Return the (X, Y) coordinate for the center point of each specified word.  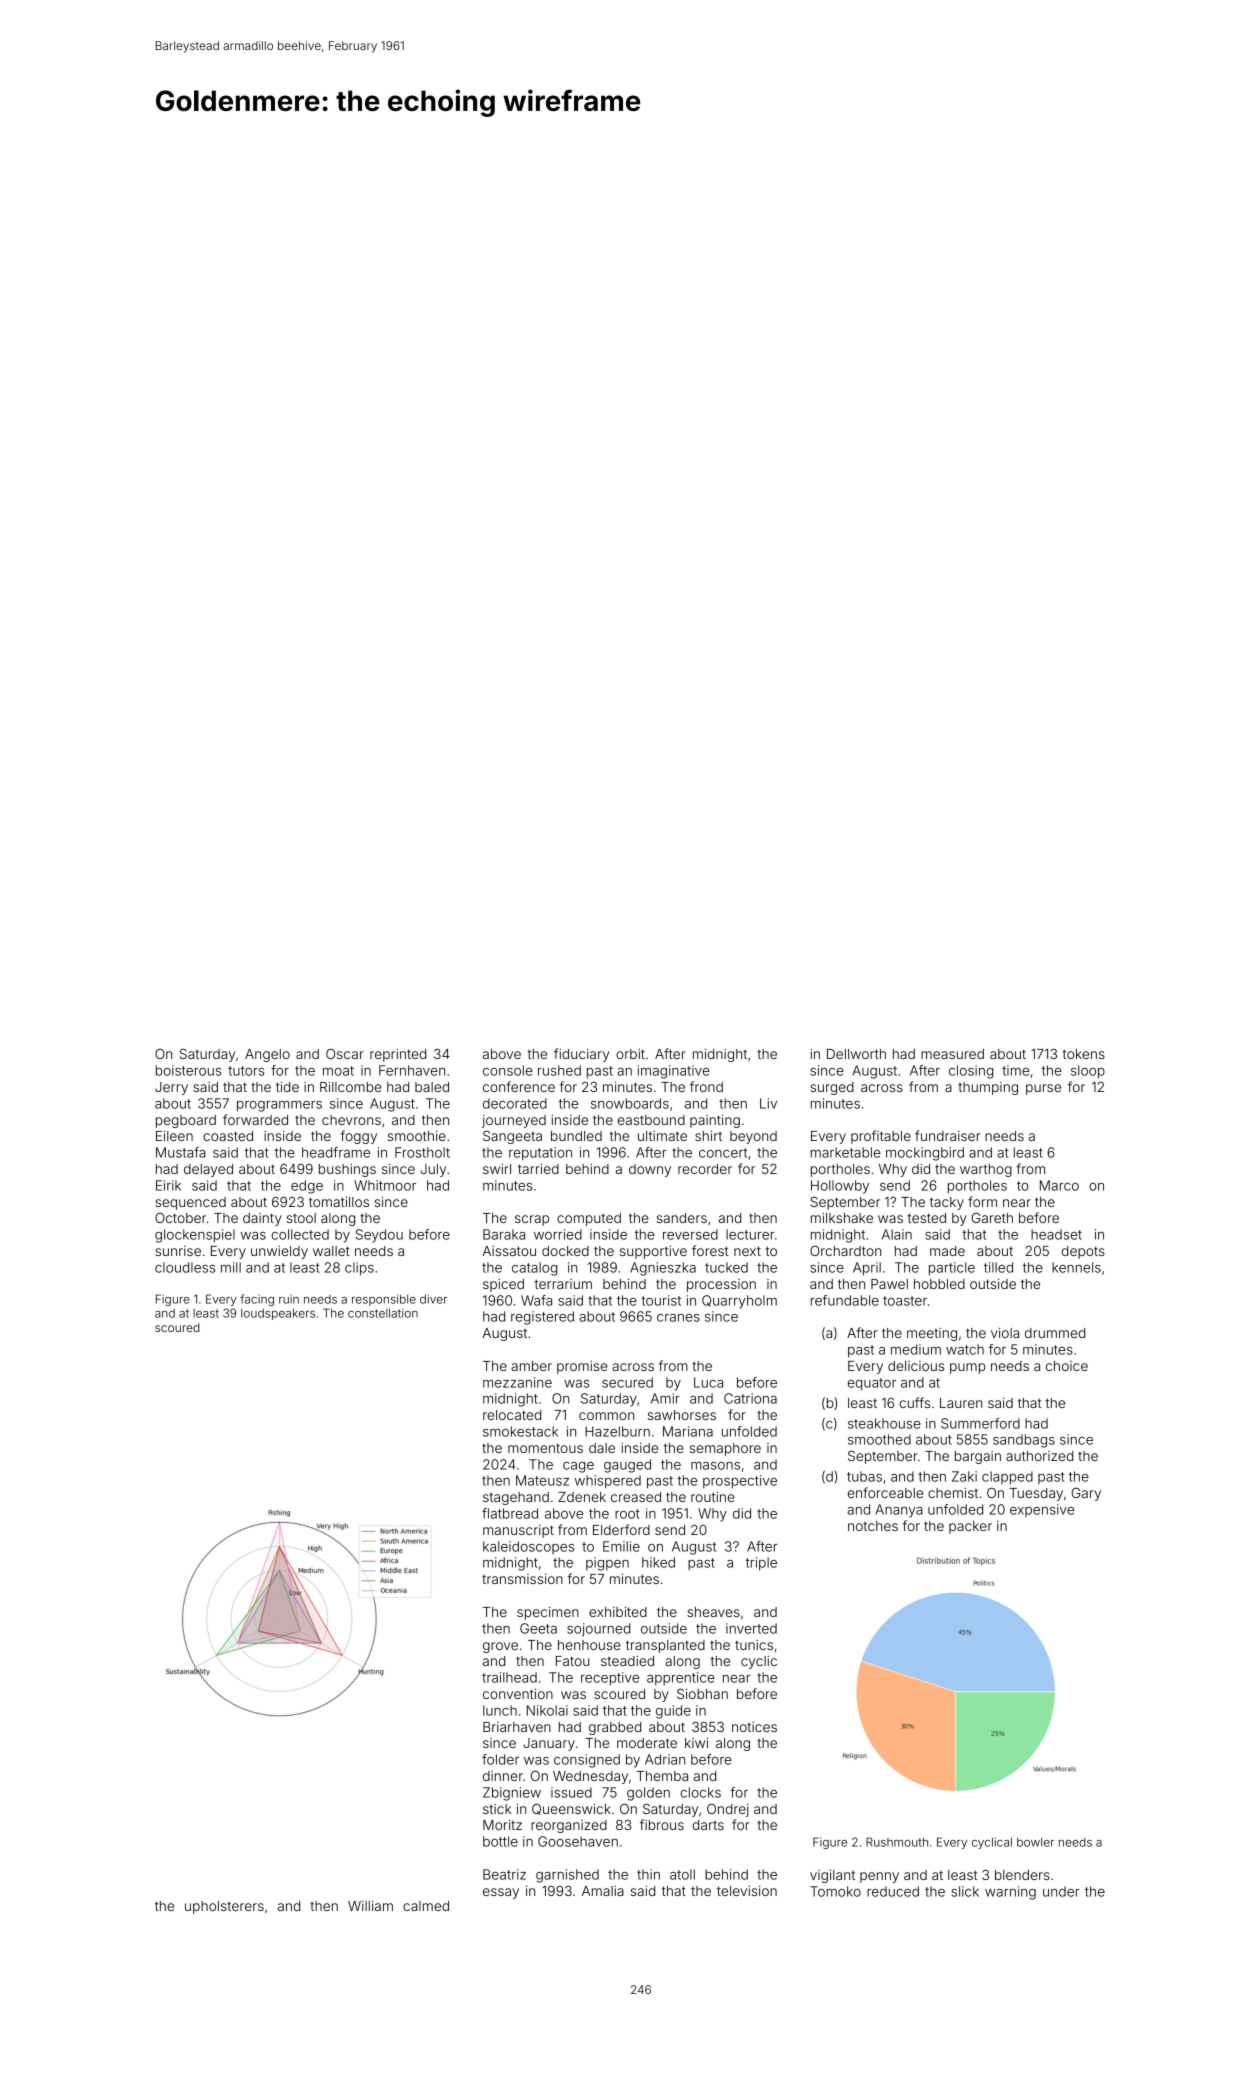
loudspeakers (278, 1314)
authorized (1039, 1456)
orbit (630, 1054)
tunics (754, 1645)
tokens (1084, 1054)
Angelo (267, 1055)
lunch (500, 1710)
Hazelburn (617, 1431)
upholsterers (224, 1907)
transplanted (665, 1646)
